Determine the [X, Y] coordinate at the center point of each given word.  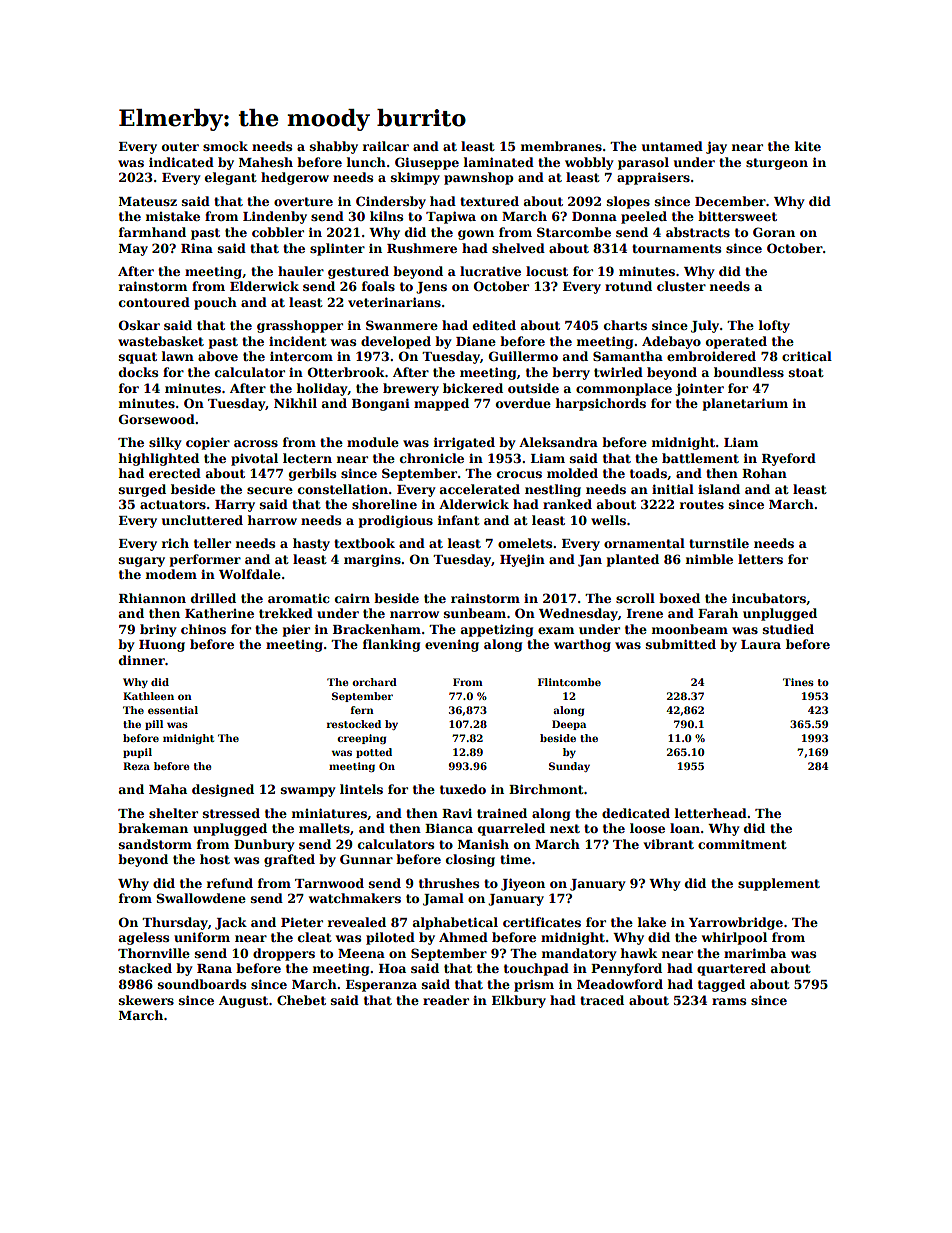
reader [446, 1000]
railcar [386, 146]
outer [180, 146]
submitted [681, 644]
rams [729, 1001]
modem [171, 574]
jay [716, 147]
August [243, 1002]
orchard [374, 682]
